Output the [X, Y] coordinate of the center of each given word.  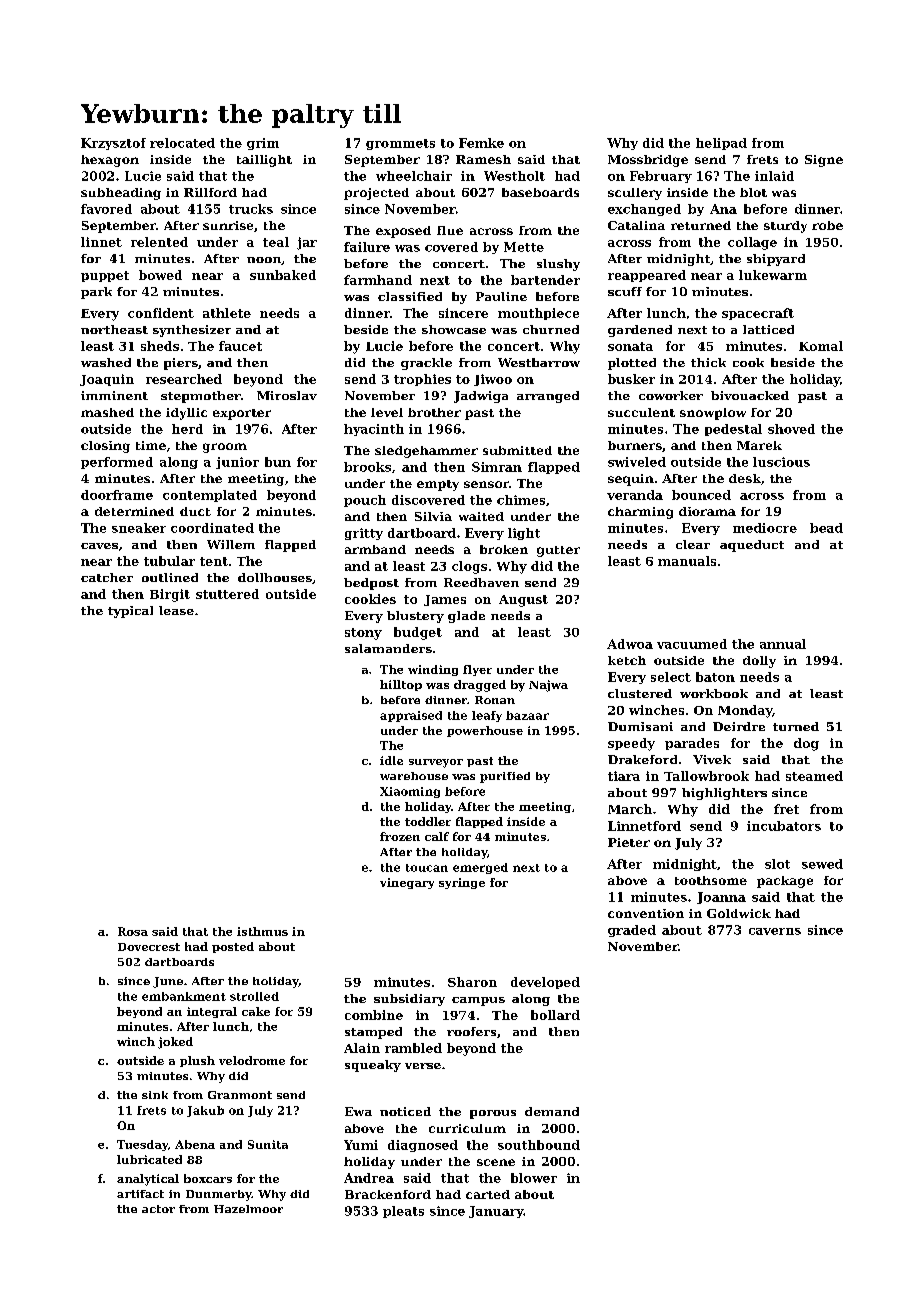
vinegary [407, 883]
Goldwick [739, 913]
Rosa [133, 931]
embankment [184, 996]
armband [375, 549]
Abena [195, 1144]
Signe [824, 161]
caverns [775, 931]
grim [263, 144]
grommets [400, 144]
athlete [227, 313]
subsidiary [409, 1000]
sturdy [785, 227]
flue [450, 230]
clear [693, 544]
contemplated [210, 496]
